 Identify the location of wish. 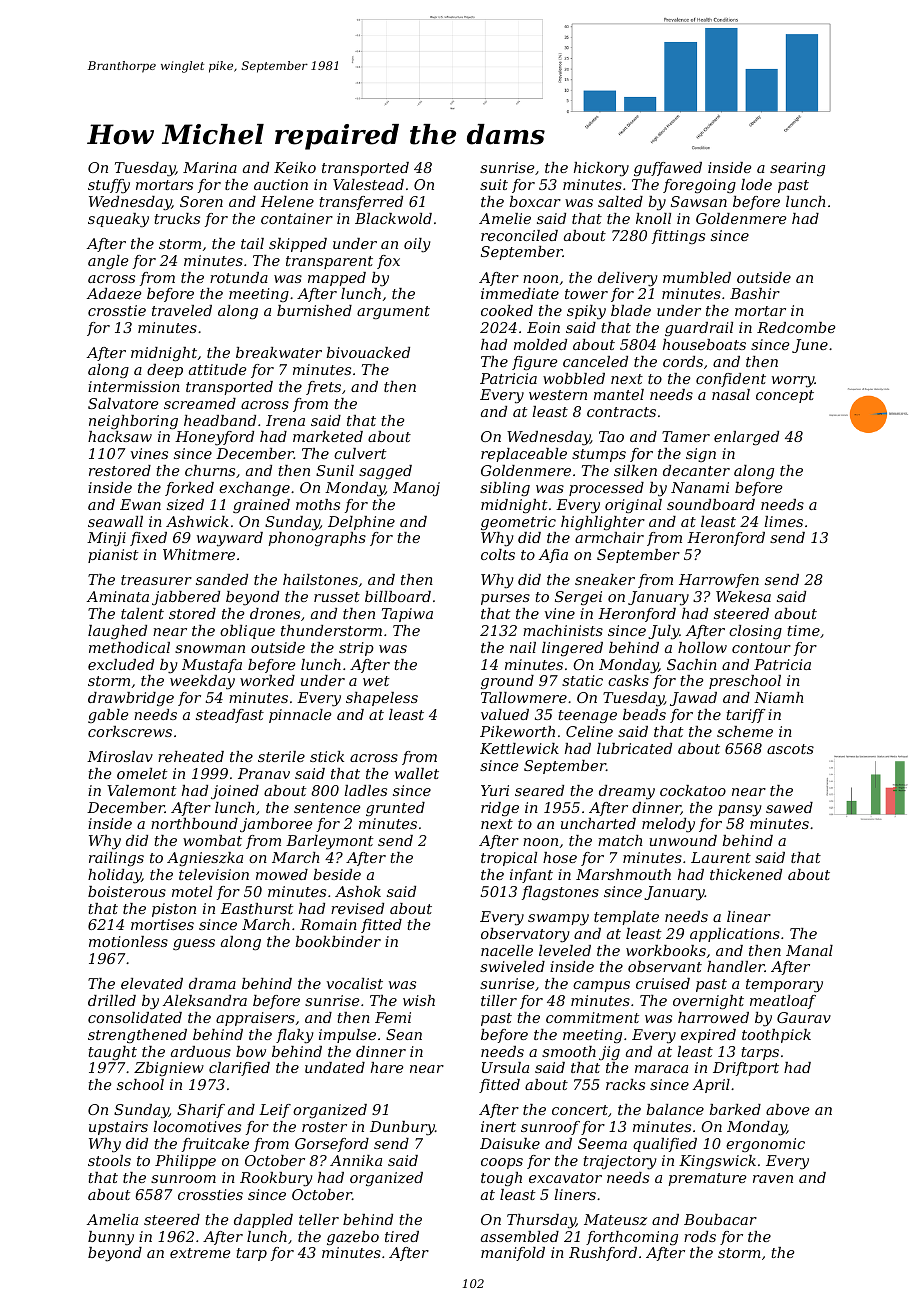
(419, 1000).
